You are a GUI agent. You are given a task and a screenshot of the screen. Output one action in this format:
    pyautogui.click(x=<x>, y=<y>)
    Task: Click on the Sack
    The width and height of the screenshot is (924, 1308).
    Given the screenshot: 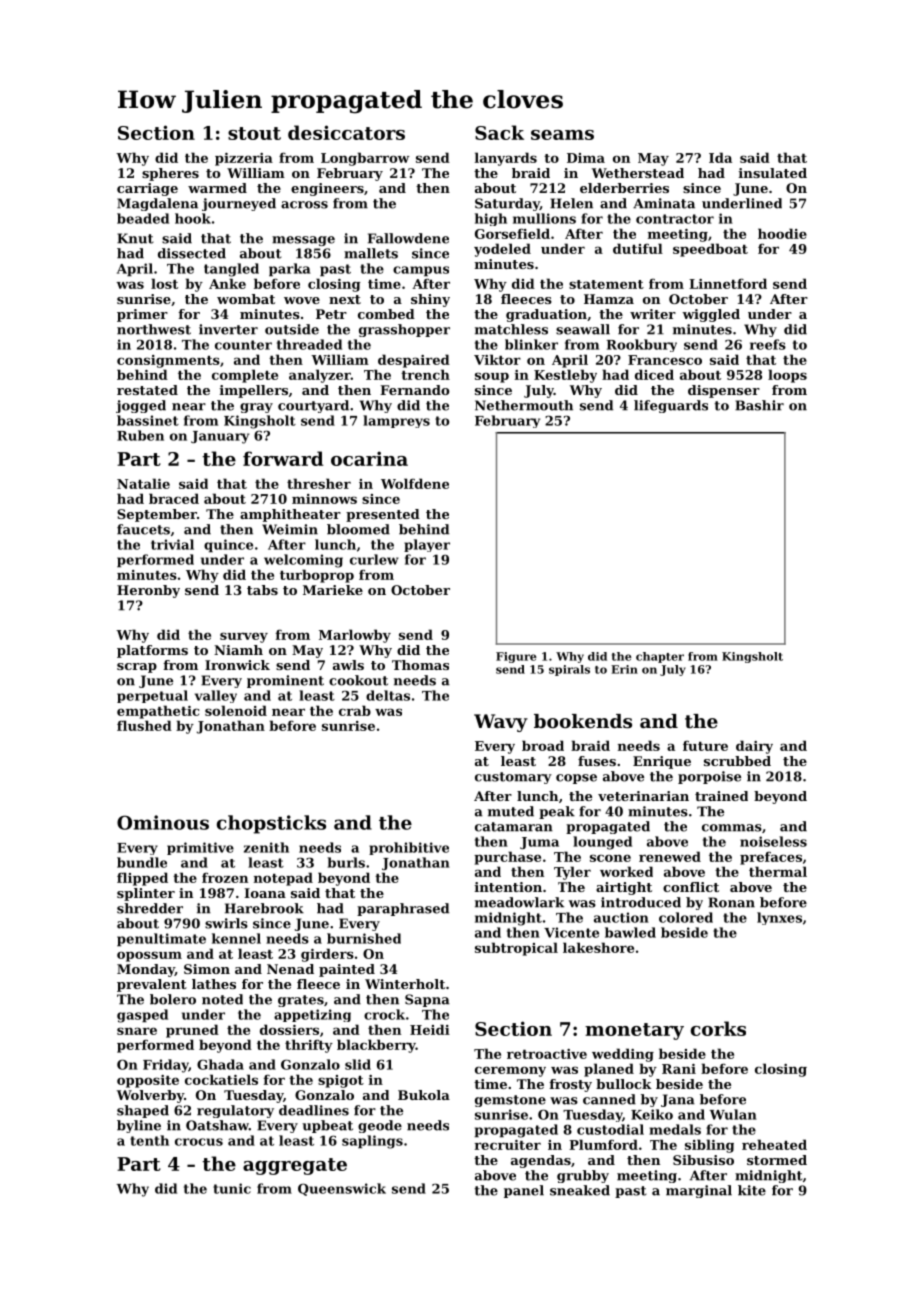 What is the action you would take?
    pyautogui.click(x=499, y=132)
